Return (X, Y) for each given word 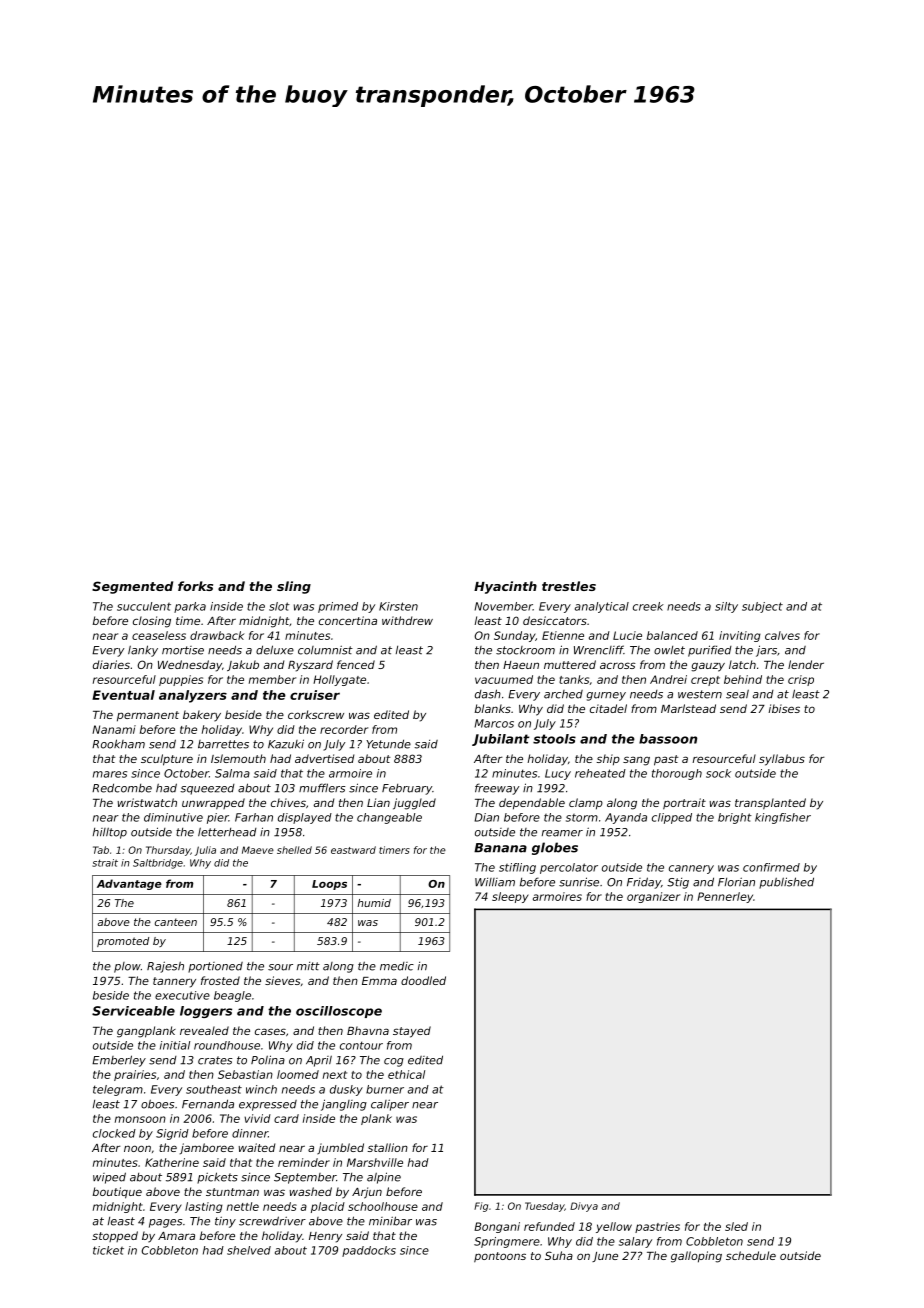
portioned (215, 967)
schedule (751, 1255)
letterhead (227, 832)
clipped (672, 818)
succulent (144, 606)
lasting (204, 1207)
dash (488, 694)
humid (374, 903)
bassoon (668, 739)
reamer (562, 833)
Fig (481, 1207)
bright (735, 818)
